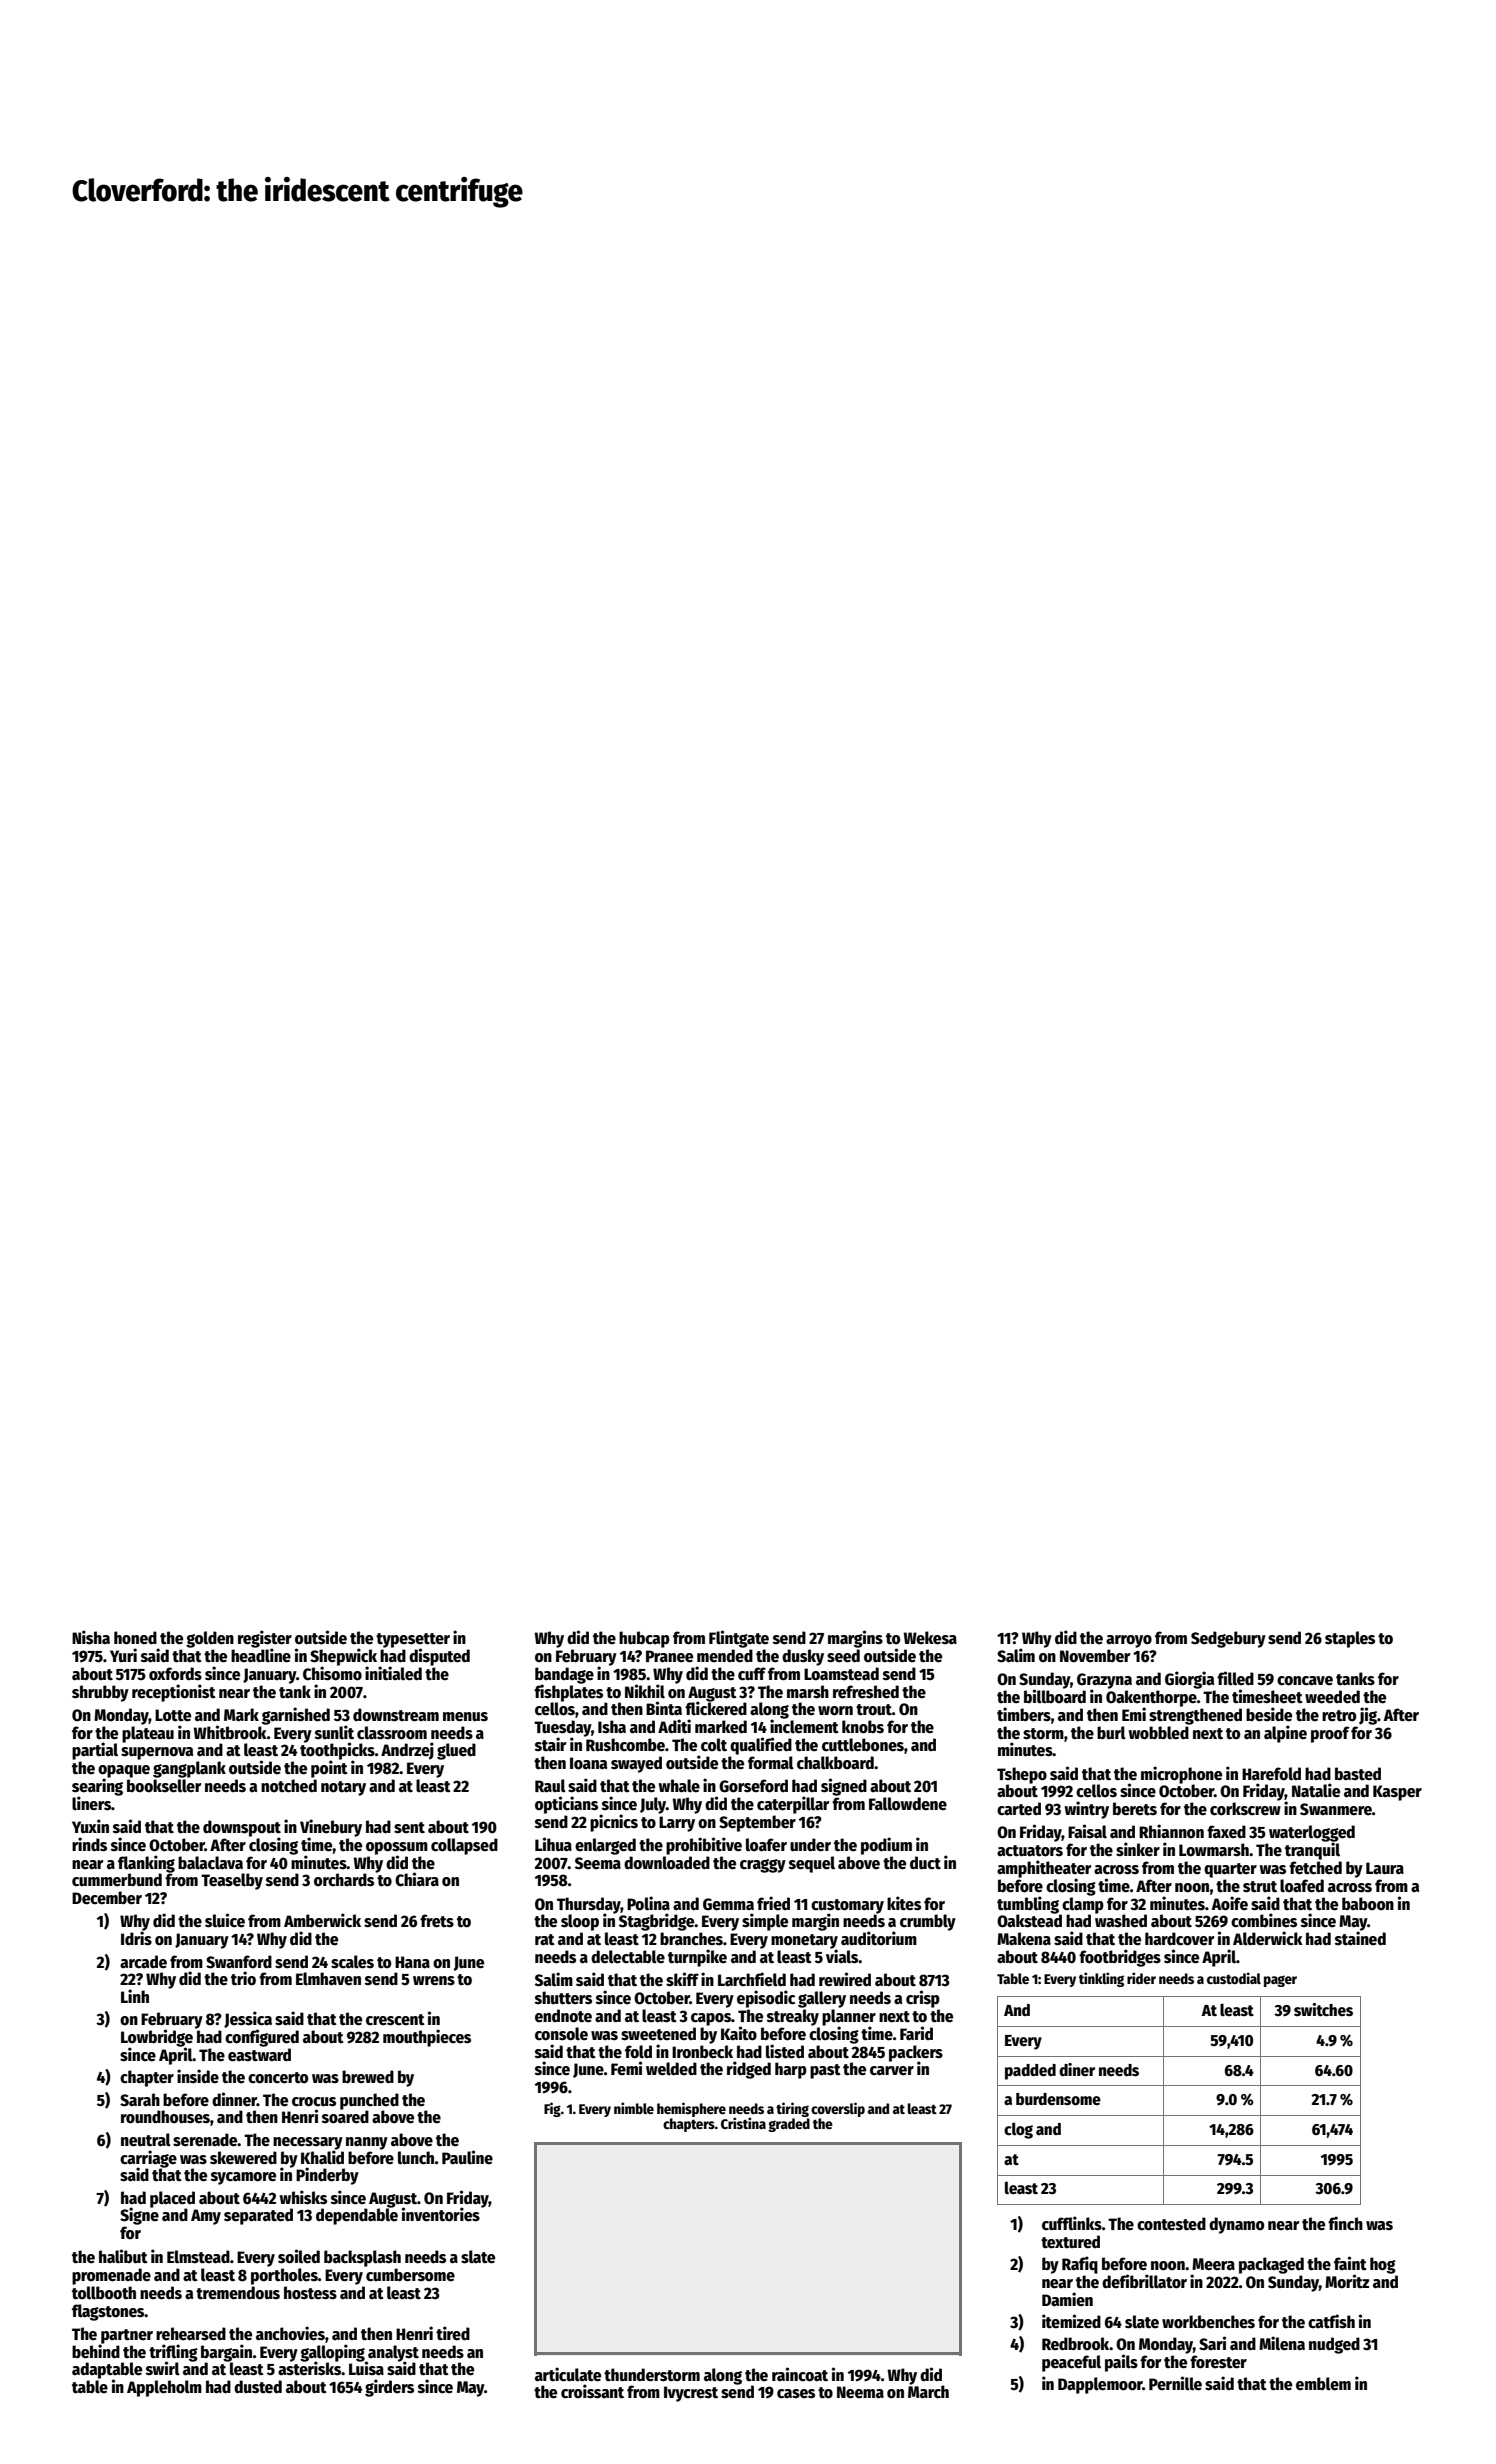  What do you see at coordinates (592, 2391) in the screenshot?
I see `croissant` at bounding box center [592, 2391].
